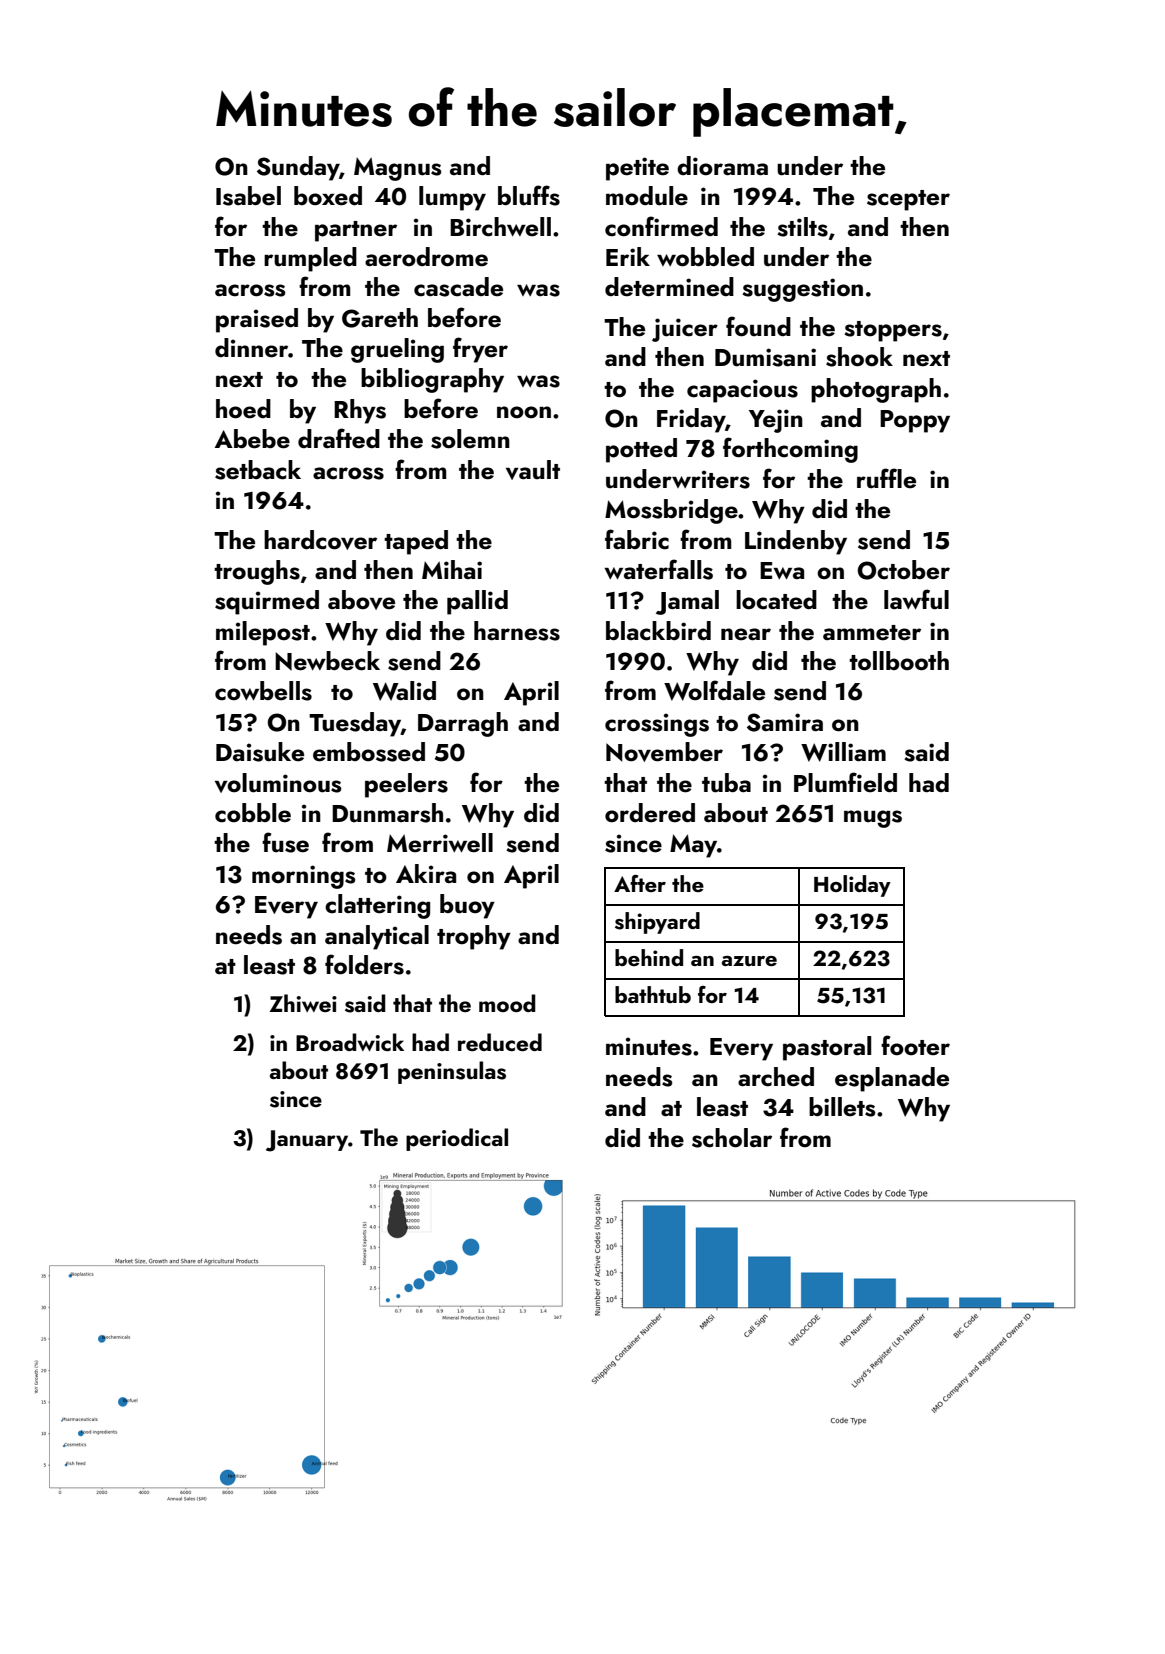  Describe the element at coordinates (500, 1042) in the screenshot. I see `reduced` at that location.
